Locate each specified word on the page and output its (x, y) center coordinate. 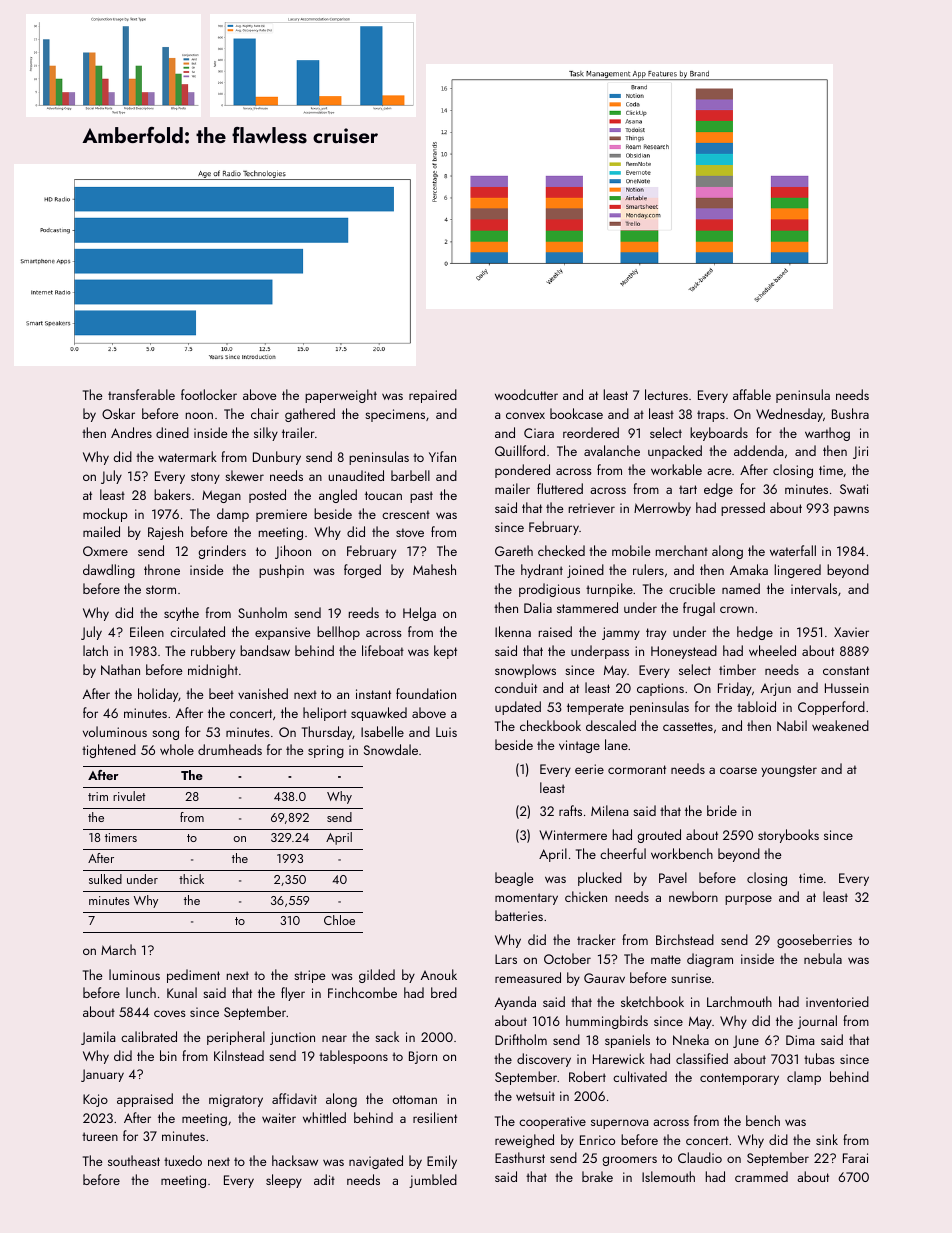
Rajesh (165, 533)
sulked (105, 879)
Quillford (520, 450)
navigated (376, 1162)
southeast (134, 1160)
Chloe (339, 920)
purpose (748, 900)
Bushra (850, 413)
